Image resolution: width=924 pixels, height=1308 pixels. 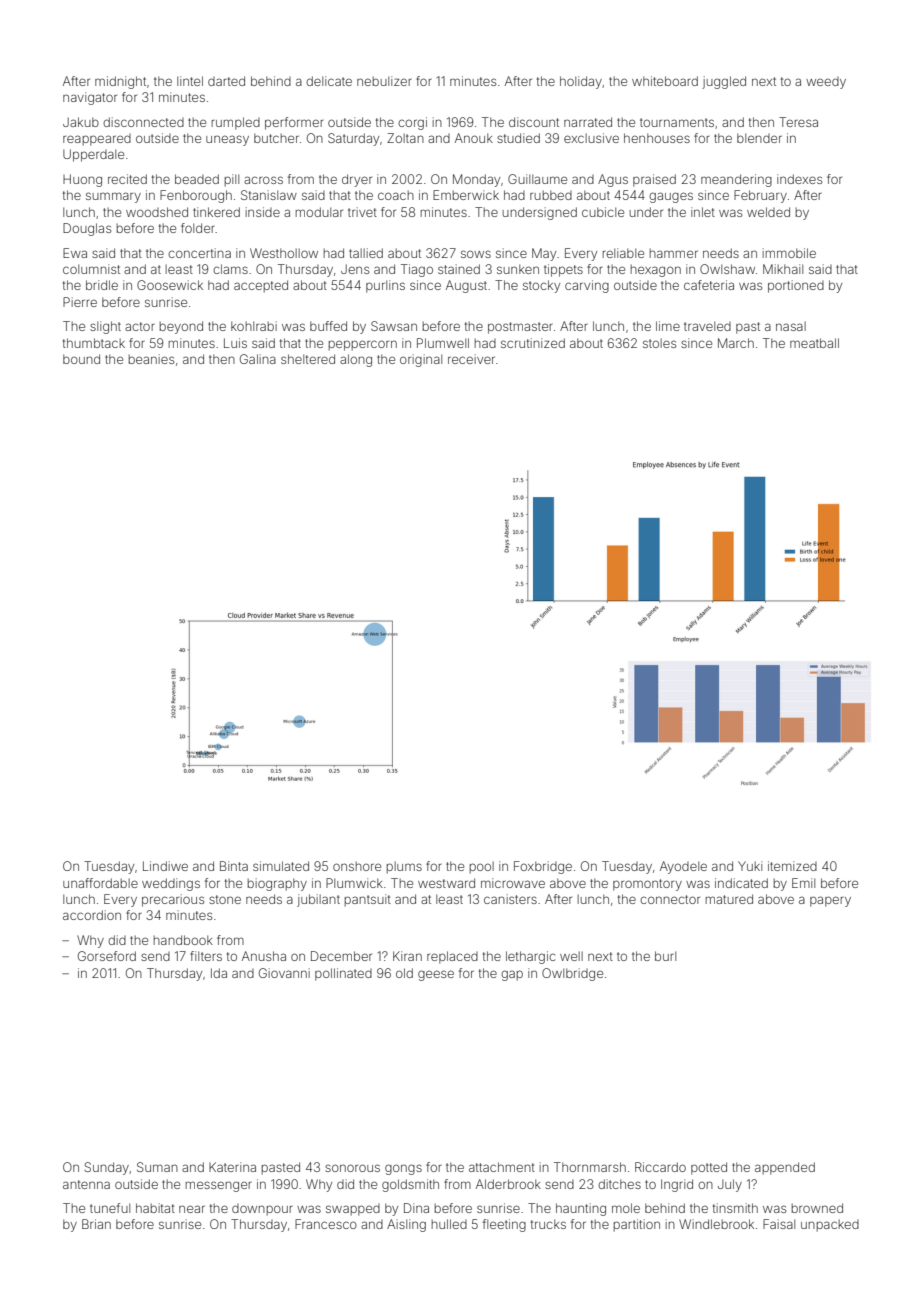 What do you see at coordinates (665, 956) in the page?
I see `burl` at bounding box center [665, 956].
